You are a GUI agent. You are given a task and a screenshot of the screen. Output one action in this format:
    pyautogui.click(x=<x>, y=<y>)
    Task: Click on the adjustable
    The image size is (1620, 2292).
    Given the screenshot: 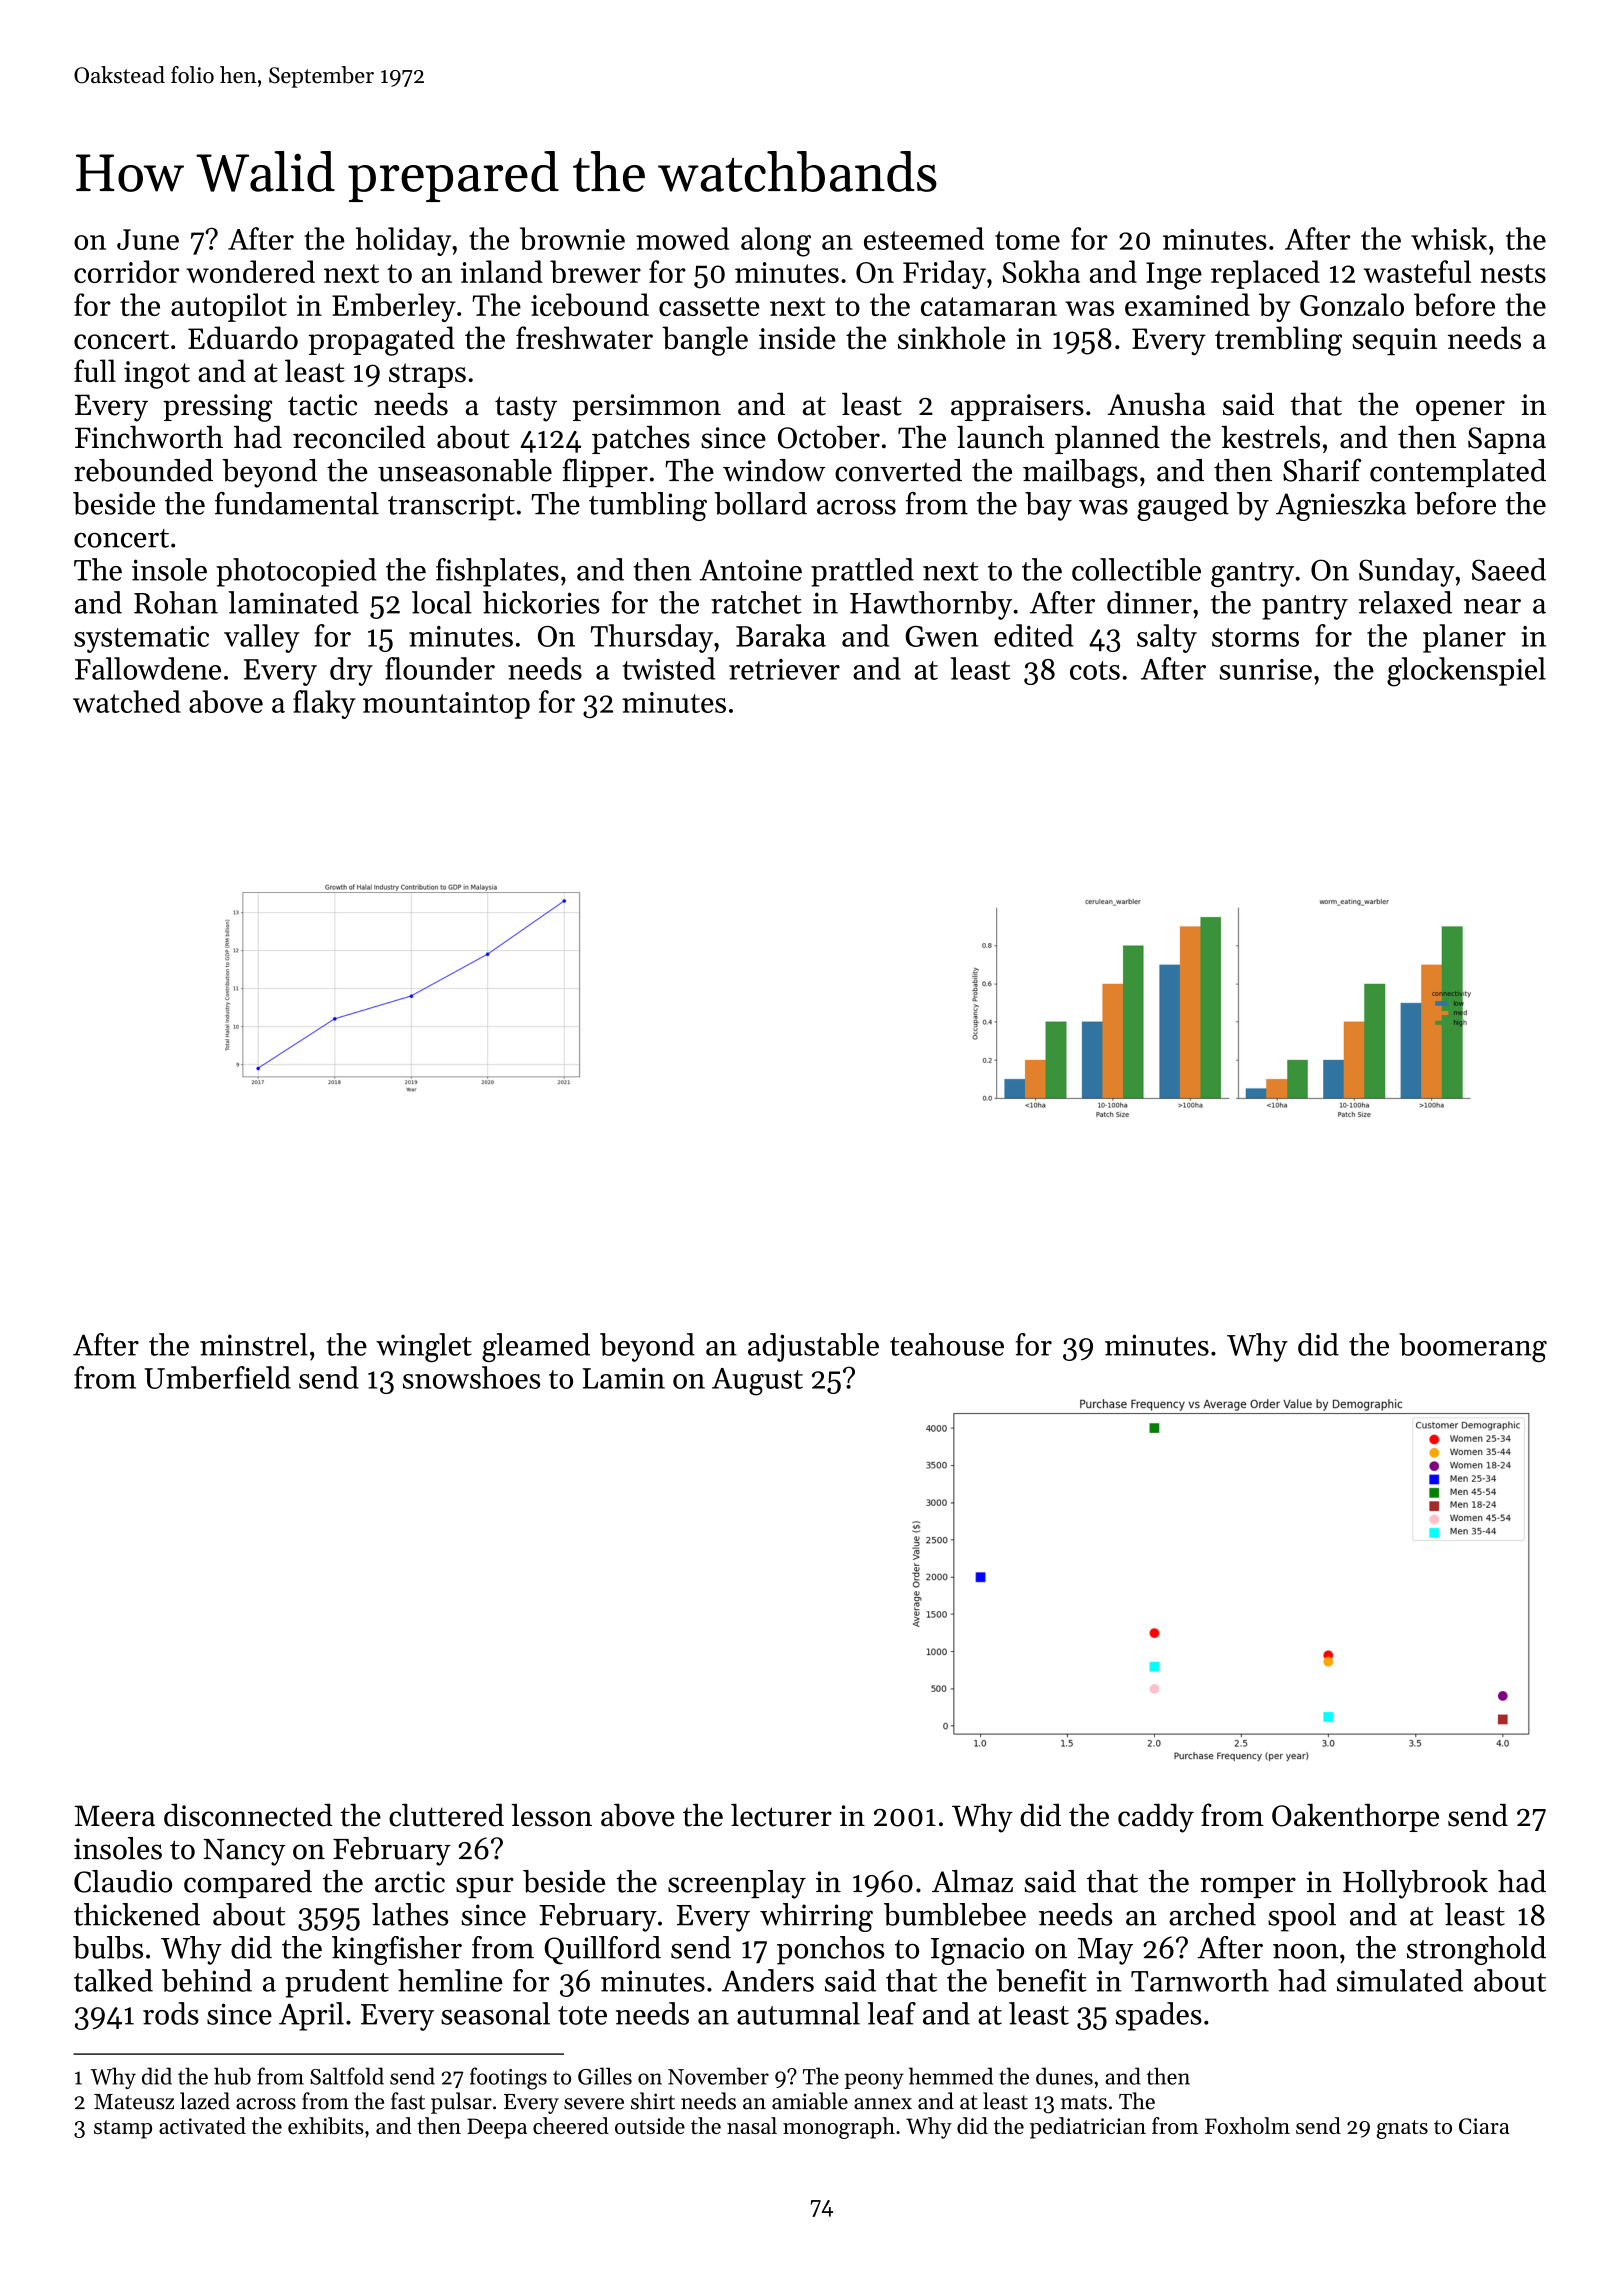 What is the action you would take?
    pyautogui.click(x=813, y=1347)
